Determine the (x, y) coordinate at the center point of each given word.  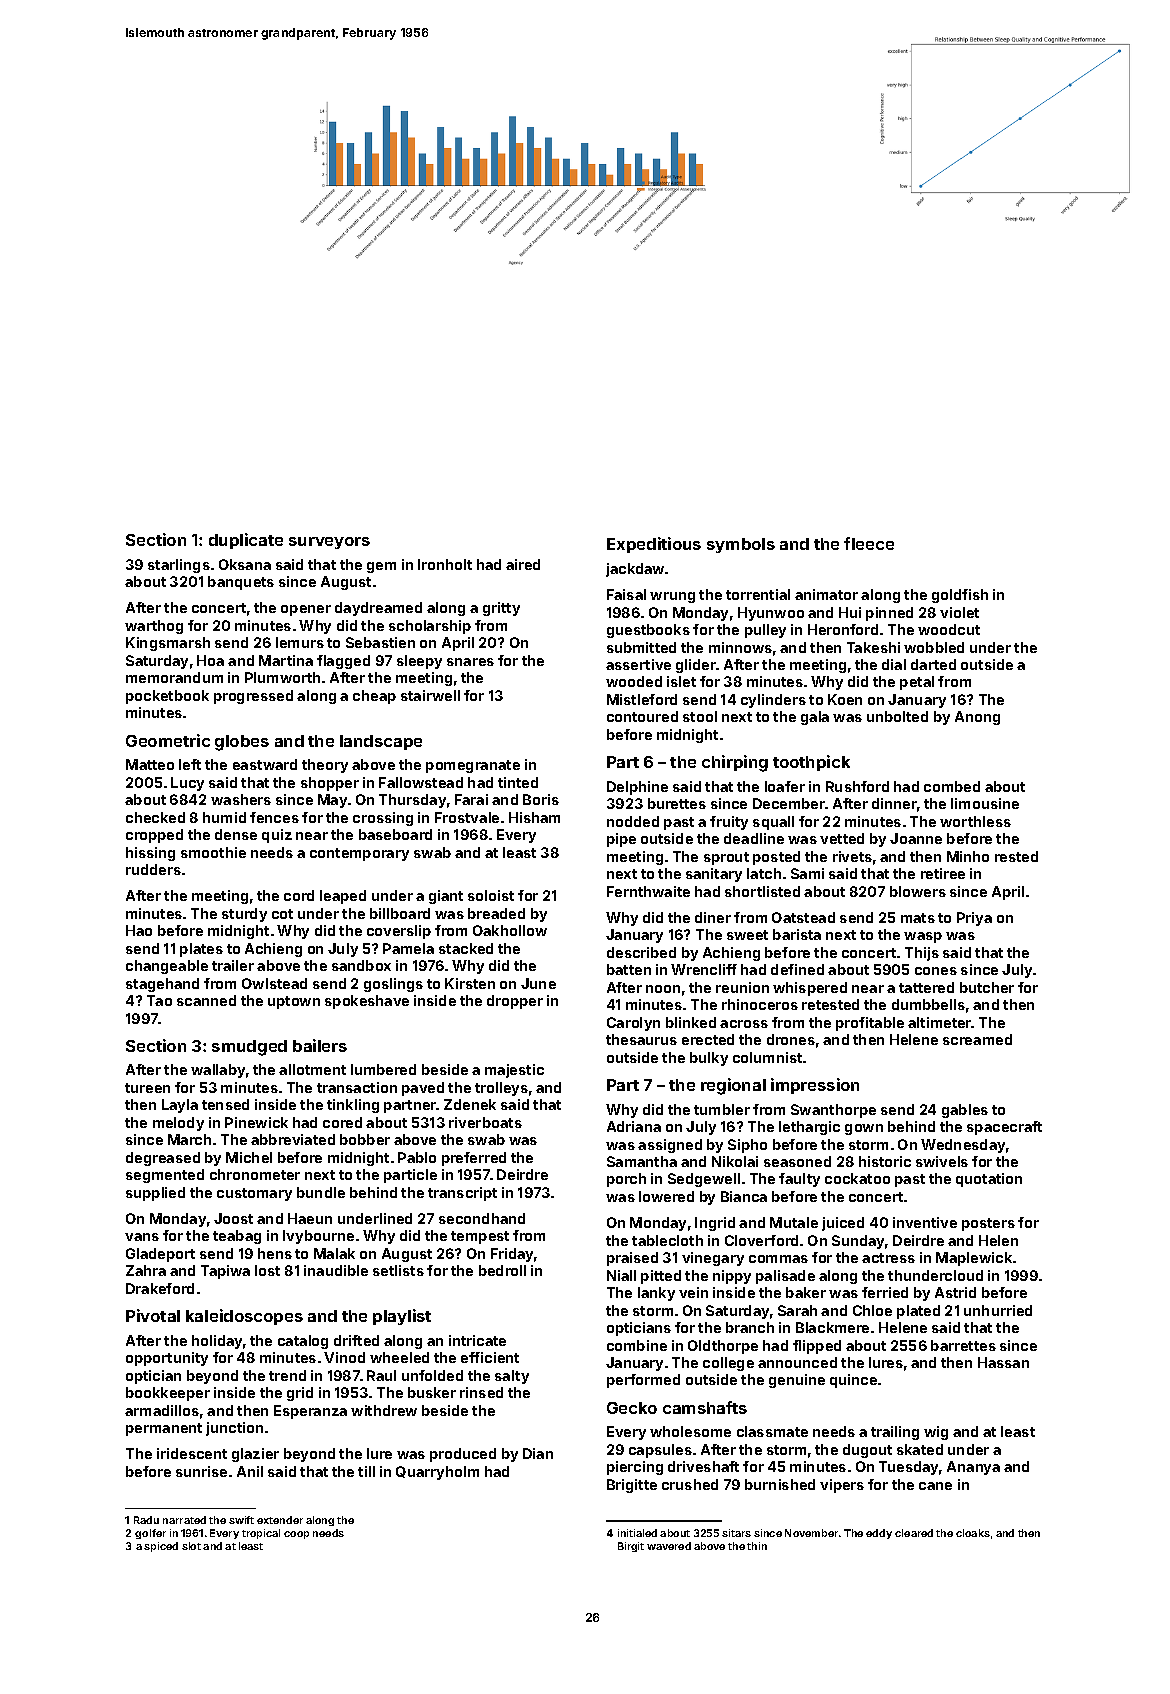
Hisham (534, 817)
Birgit (631, 1547)
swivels (942, 1161)
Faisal (626, 594)
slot (191, 1546)
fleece (869, 543)
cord (299, 895)
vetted (842, 838)
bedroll (502, 1270)
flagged (343, 662)
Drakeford (160, 1288)
